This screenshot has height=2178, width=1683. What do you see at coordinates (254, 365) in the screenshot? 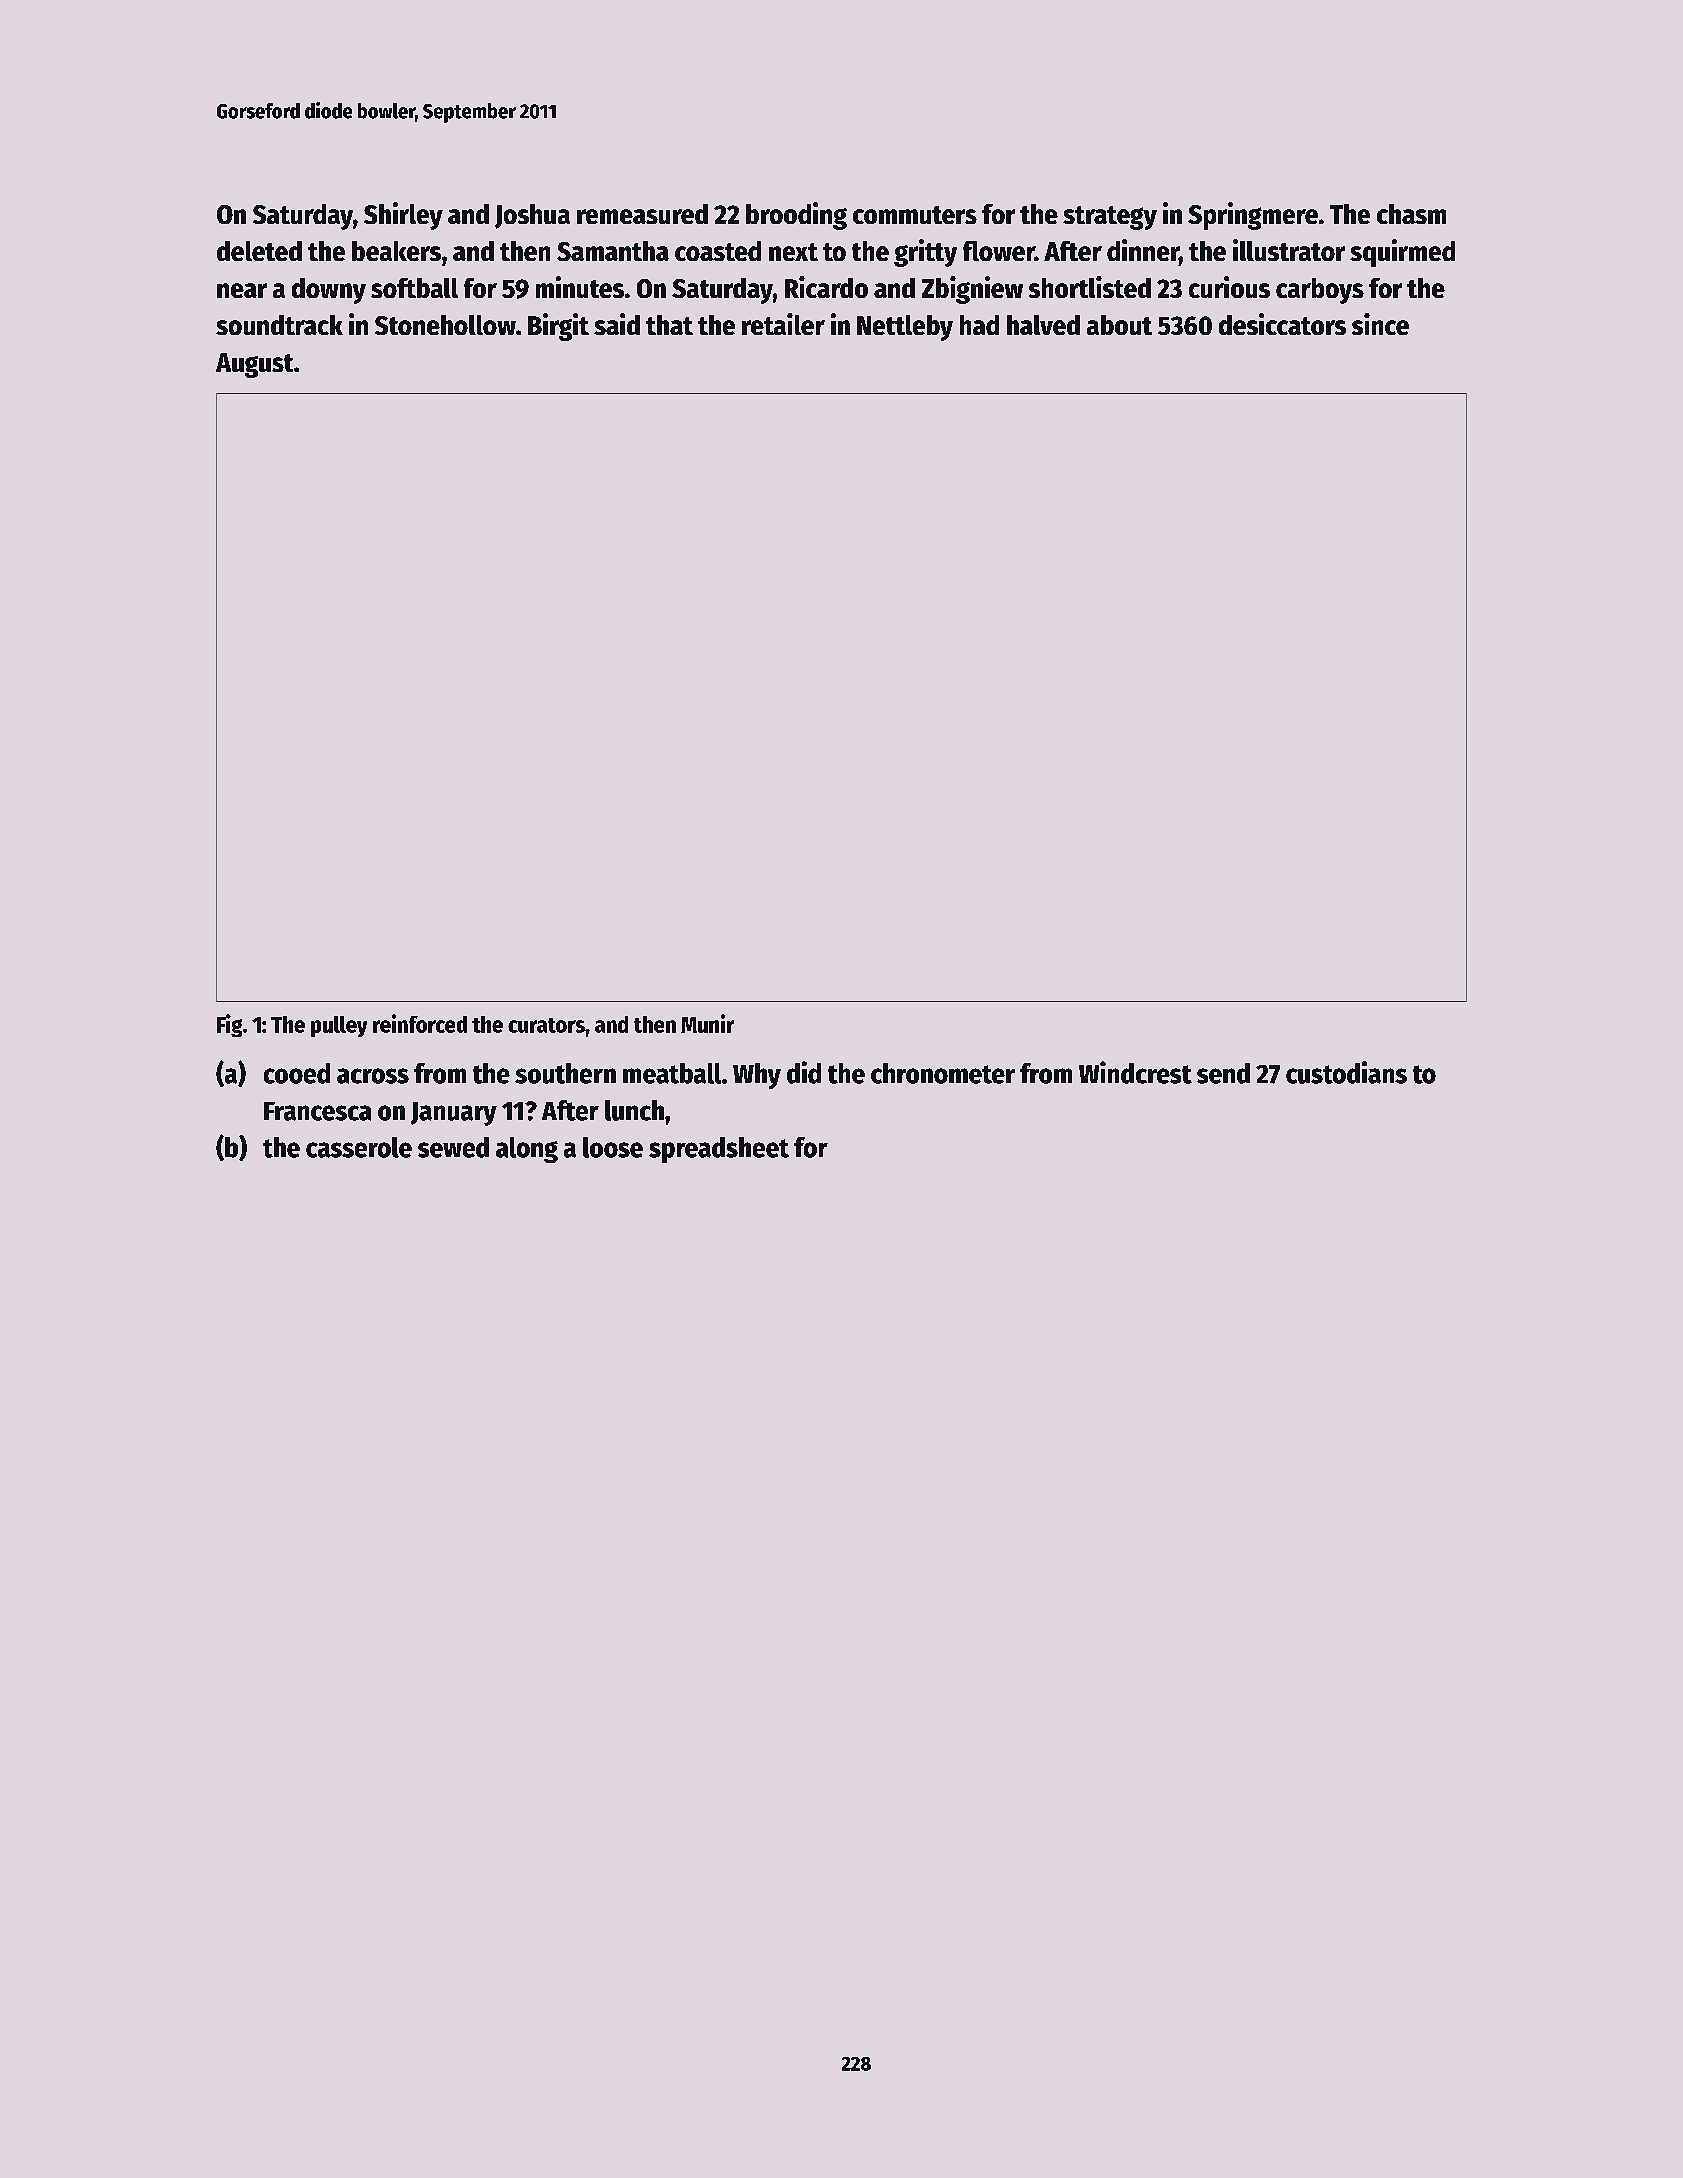
I see `August` at bounding box center [254, 365].
